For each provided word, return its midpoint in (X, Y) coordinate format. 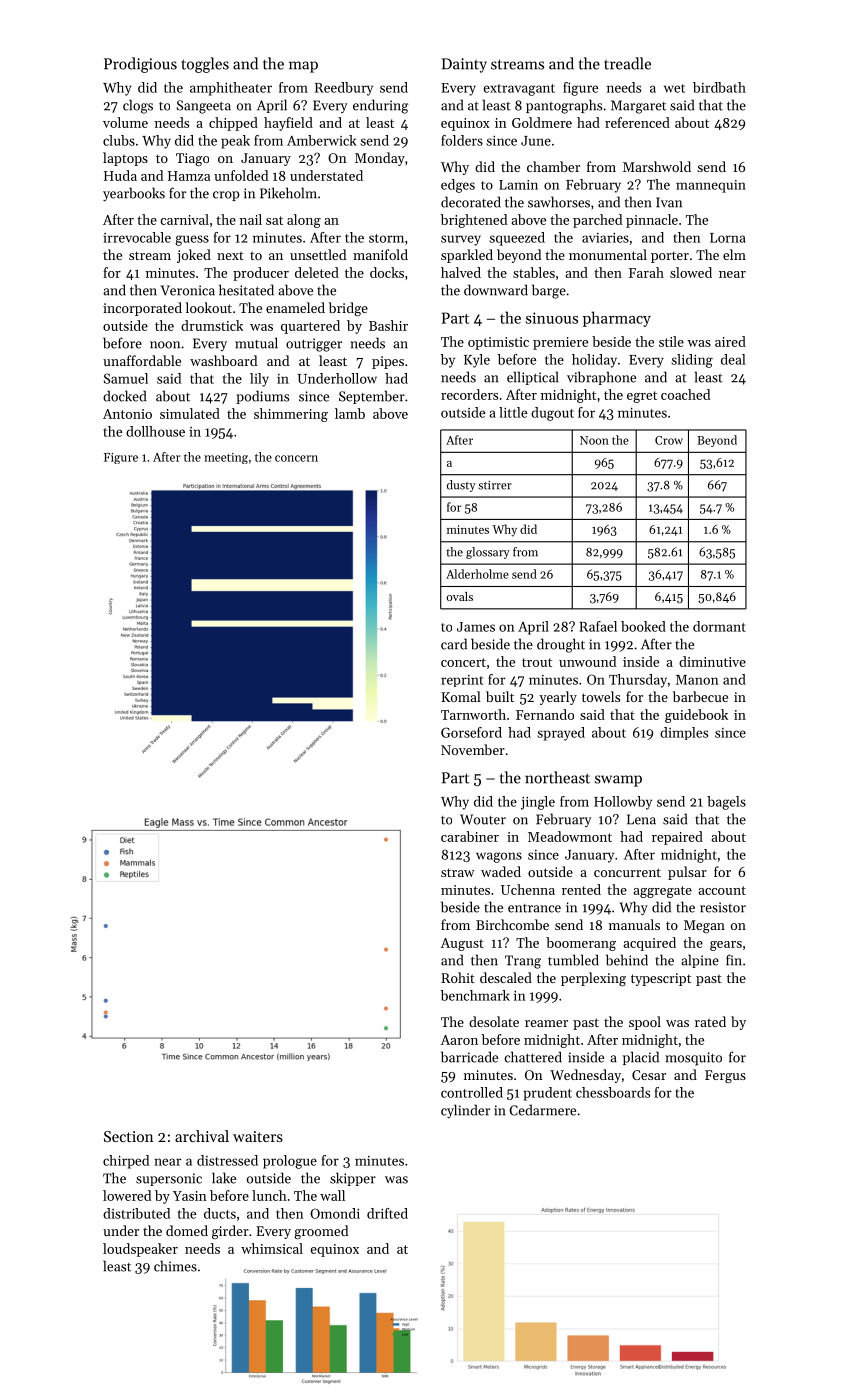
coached (685, 394)
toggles (205, 65)
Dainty (464, 65)
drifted (387, 1213)
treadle (627, 63)
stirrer (495, 485)
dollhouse (155, 431)
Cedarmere (542, 1110)
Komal (461, 696)
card (454, 644)
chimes (175, 1266)
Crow (669, 440)
